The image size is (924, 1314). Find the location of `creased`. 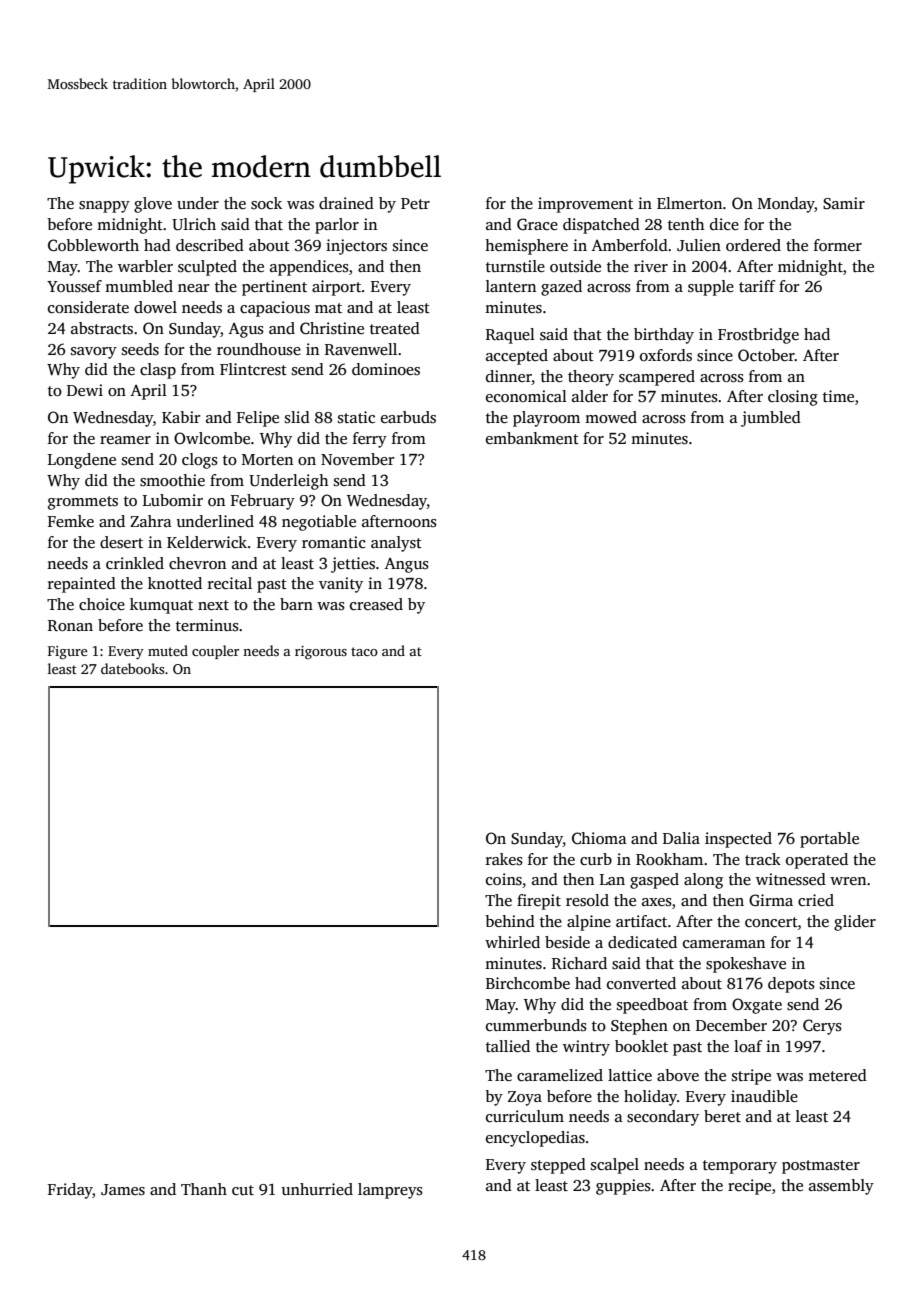

creased is located at coordinates (376, 604).
